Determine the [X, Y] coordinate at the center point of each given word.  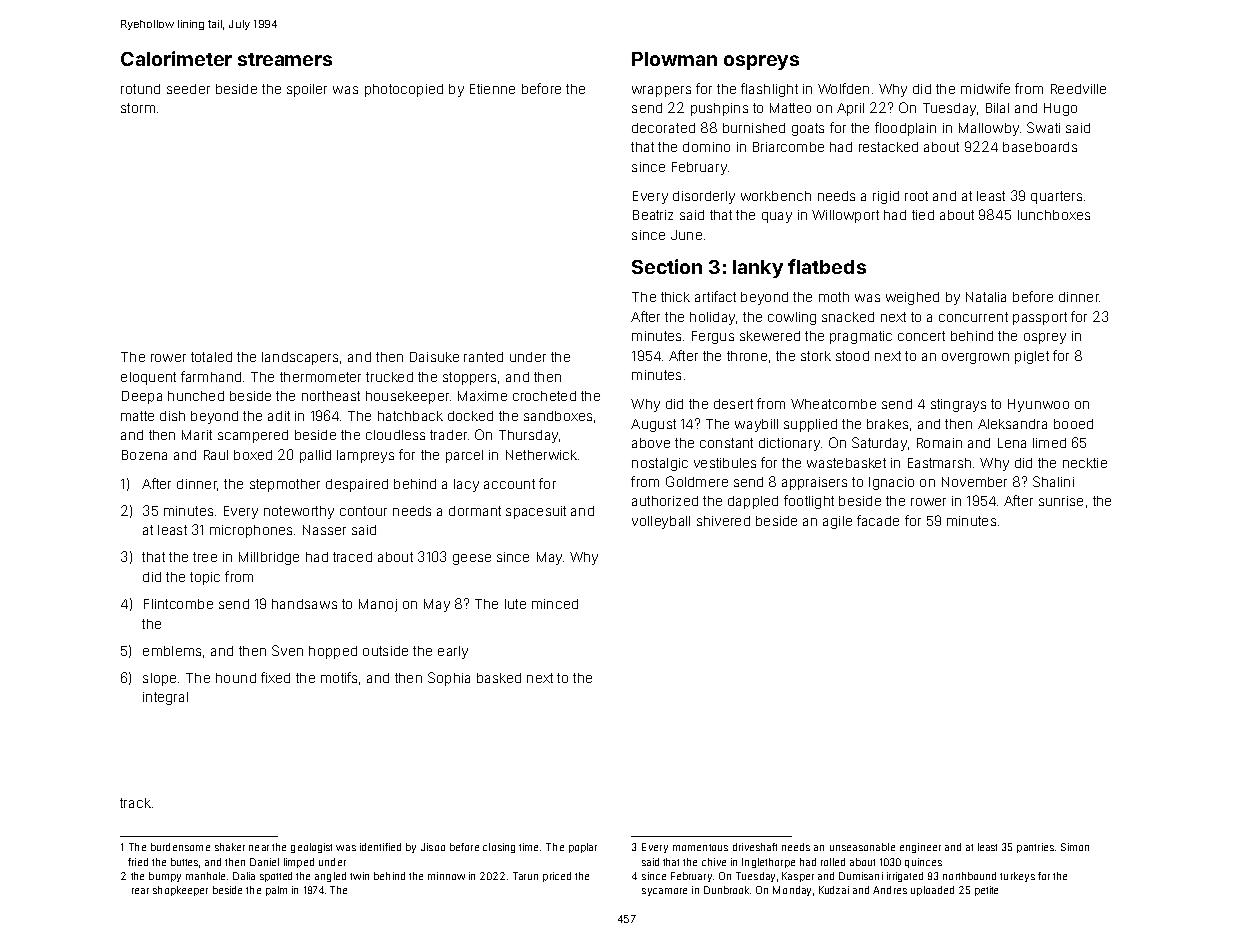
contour [363, 511]
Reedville [1078, 89]
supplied [810, 425]
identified [380, 847]
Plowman [674, 59]
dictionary [789, 444]
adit [279, 416]
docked [470, 416]
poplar [583, 848]
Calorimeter [176, 58]
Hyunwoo [1038, 405]
